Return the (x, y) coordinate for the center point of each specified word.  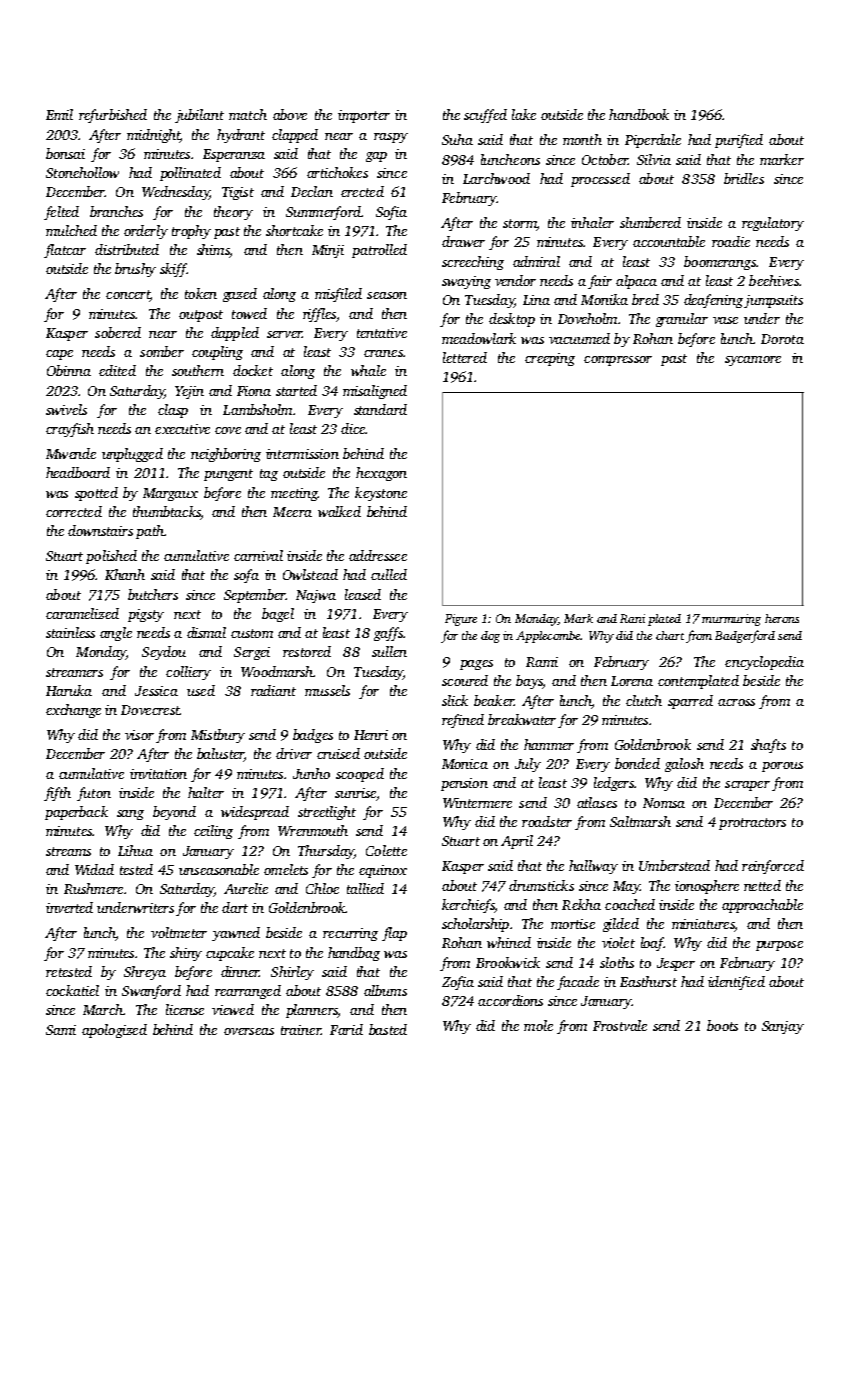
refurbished (113, 116)
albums (385, 990)
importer (364, 116)
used (201, 690)
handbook (639, 114)
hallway (593, 867)
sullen (389, 651)
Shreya (145, 973)
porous (782, 767)
